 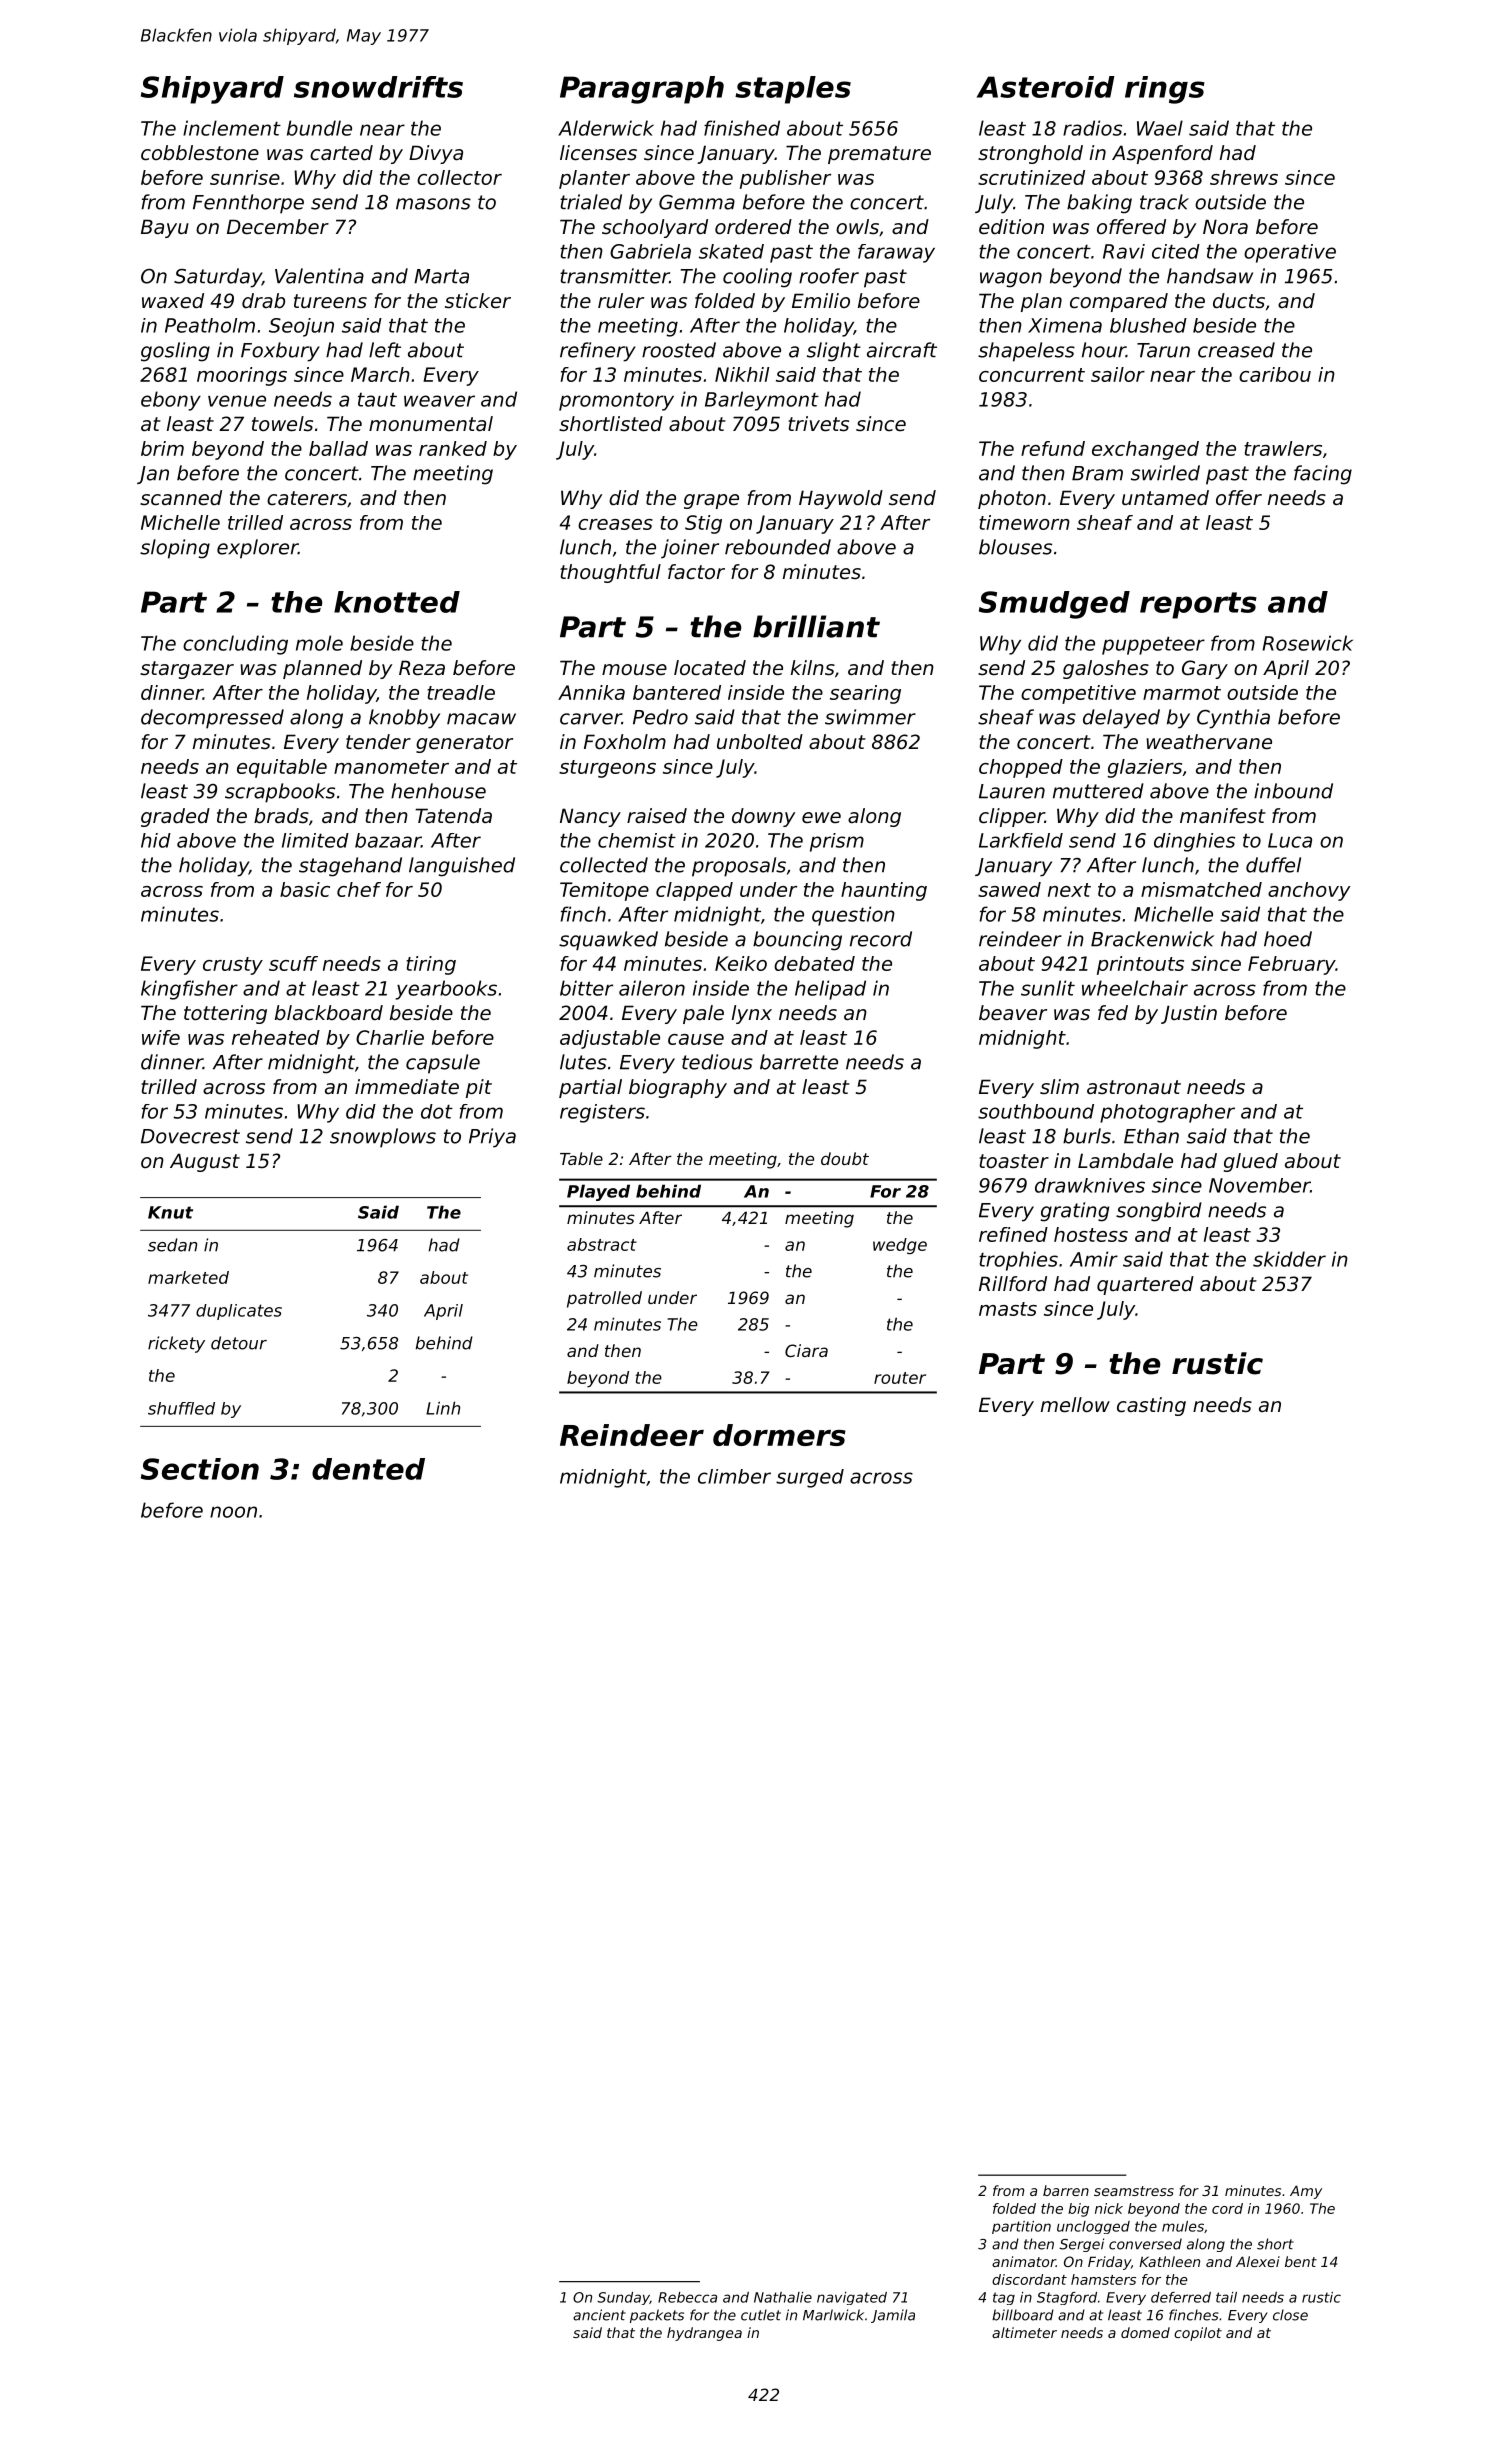 What do you see at coordinates (1024, 2332) in the screenshot?
I see `altimeter` at bounding box center [1024, 2332].
